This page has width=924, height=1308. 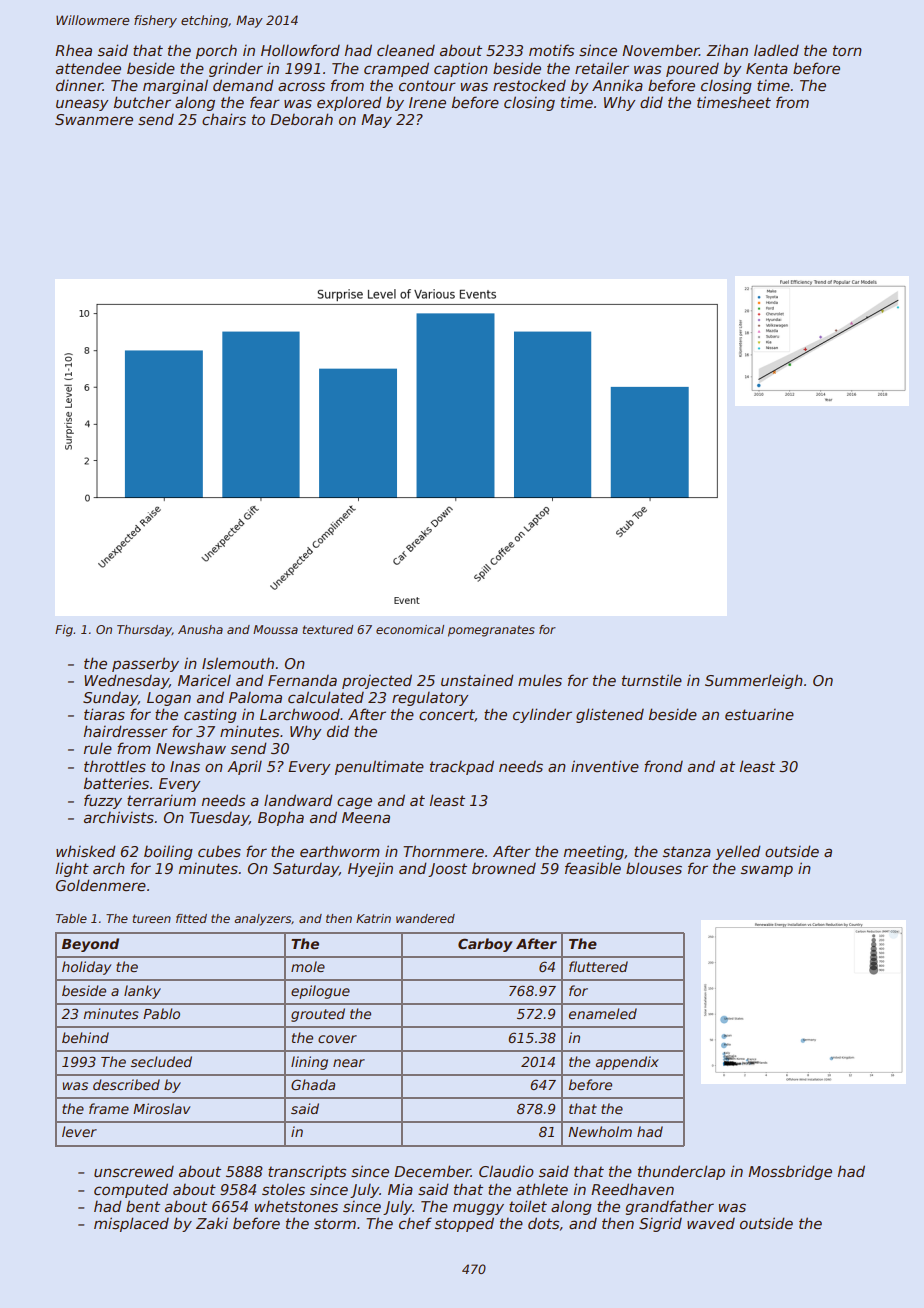 I want to click on mules, so click(x=540, y=680).
